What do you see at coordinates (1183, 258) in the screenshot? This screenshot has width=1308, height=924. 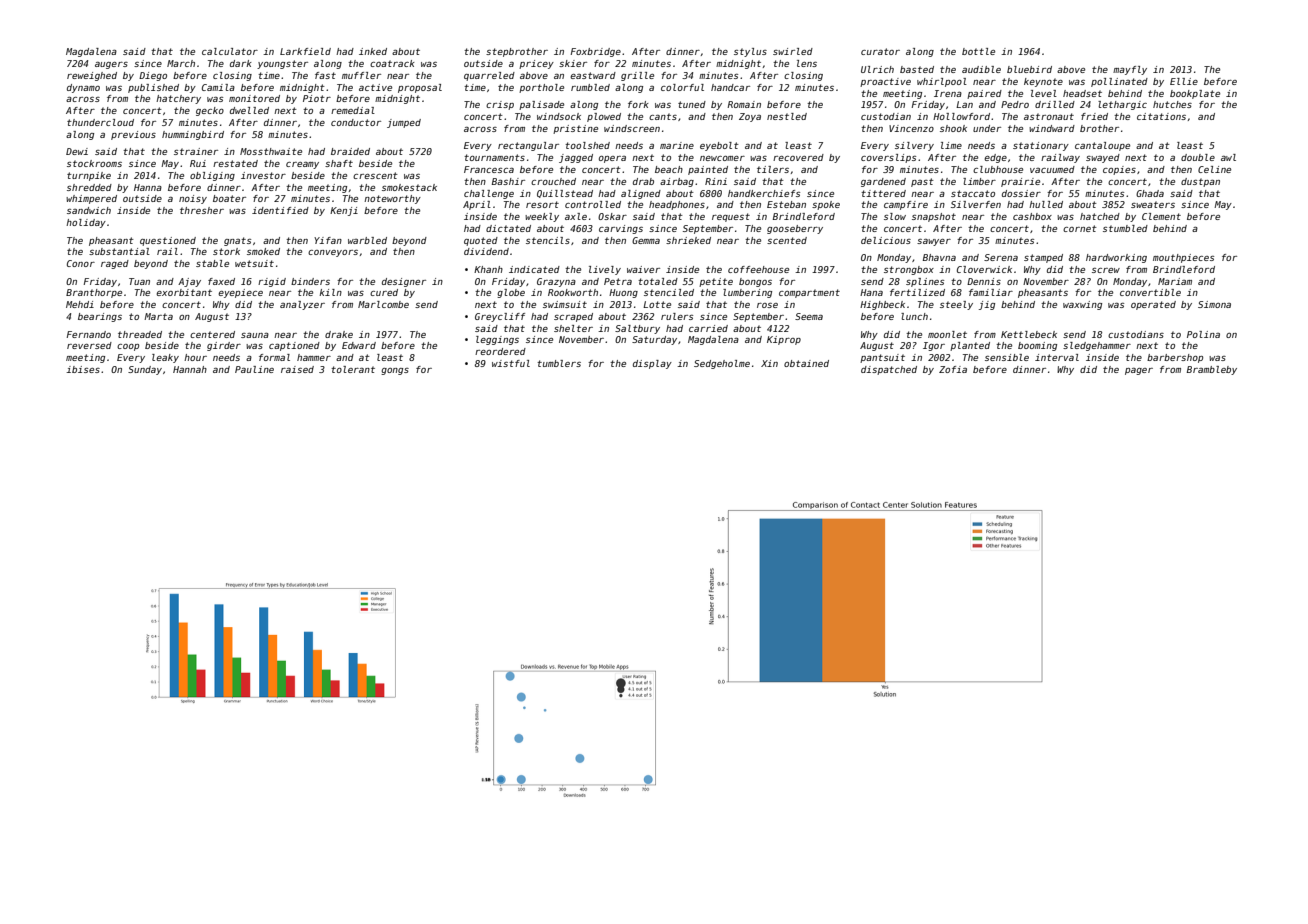 I see `mouthpieces` at bounding box center [1183, 258].
